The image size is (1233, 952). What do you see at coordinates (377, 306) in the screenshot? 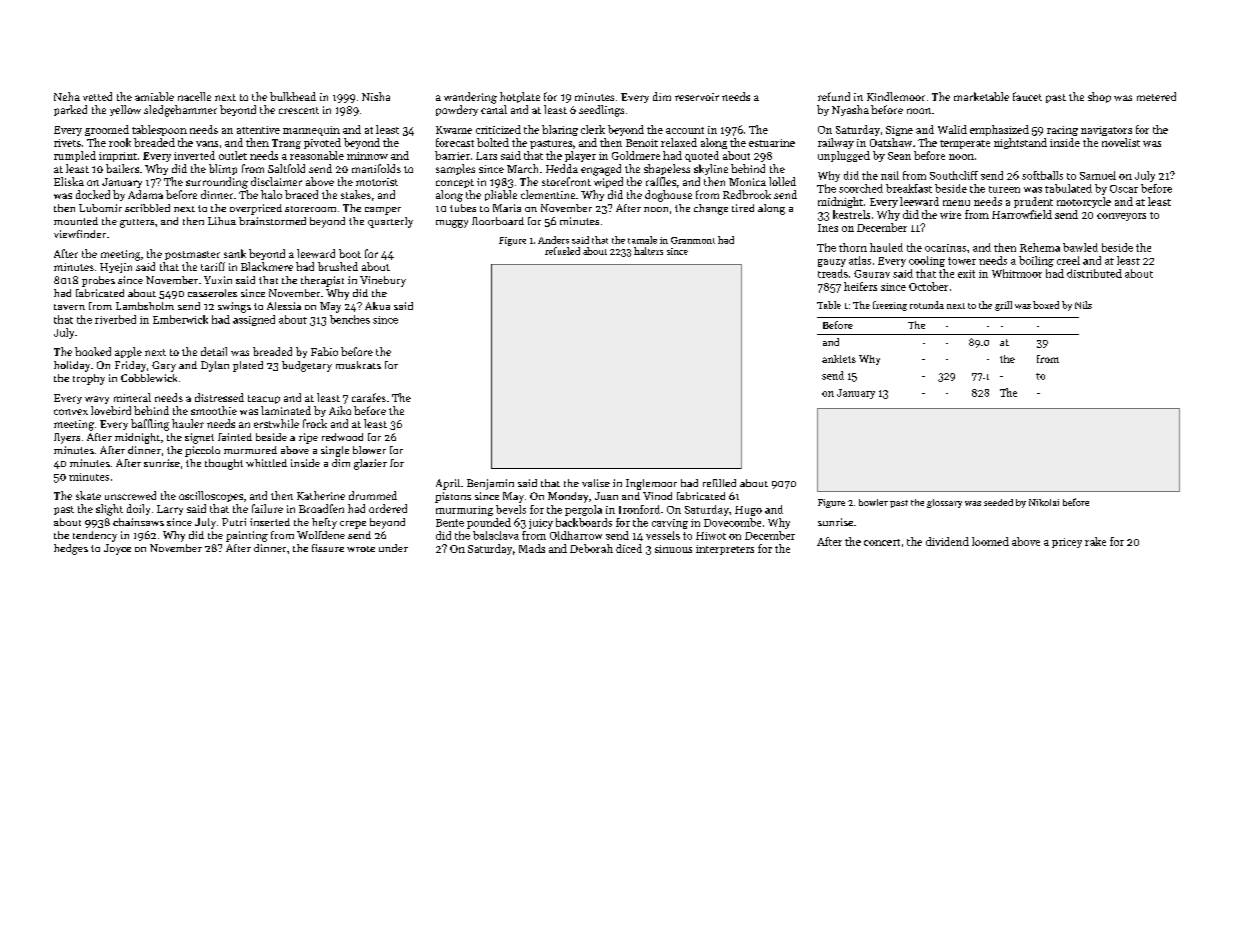
I see `Akua` at bounding box center [377, 306].
